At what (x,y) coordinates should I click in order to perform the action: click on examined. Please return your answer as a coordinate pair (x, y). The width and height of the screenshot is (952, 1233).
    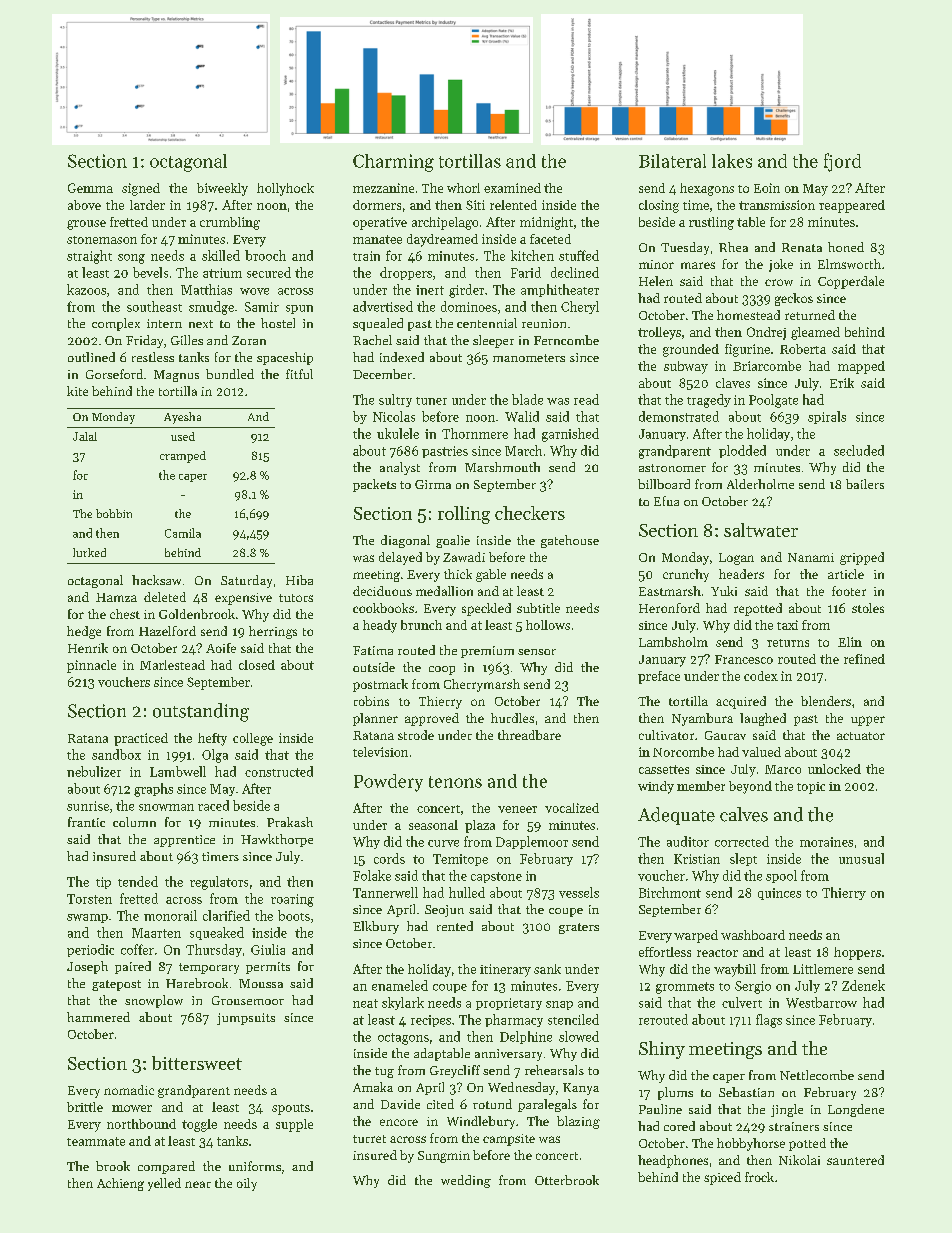
    Looking at the image, I should click on (512, 188).
